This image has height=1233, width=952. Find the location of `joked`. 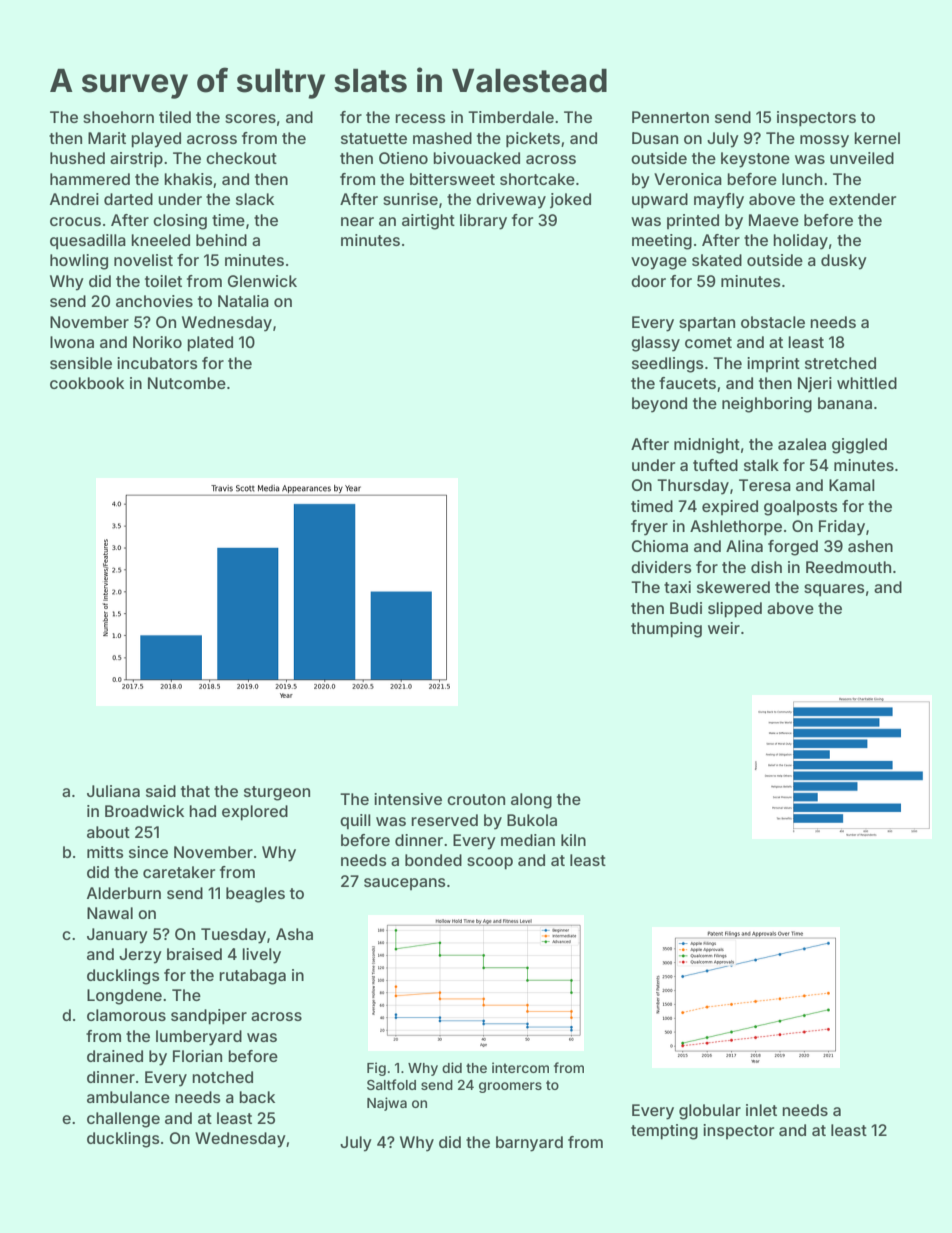

joked is located at coordinates (570, 200).
